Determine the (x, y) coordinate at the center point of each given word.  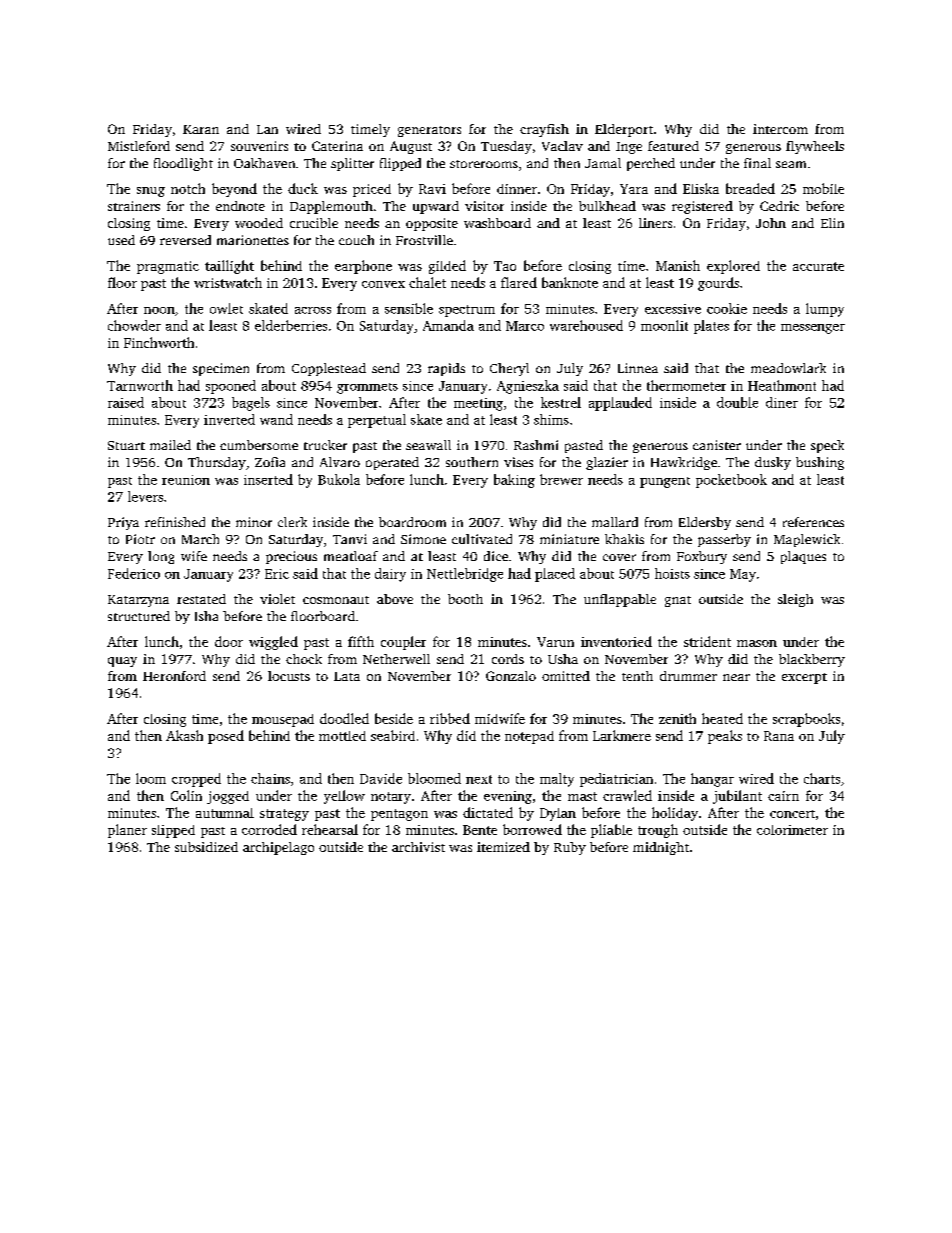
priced (372, 190)
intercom (780, 129)
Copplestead (329, 369)
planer (127, 831)
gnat (678, 601)
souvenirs (259, 146)
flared (519, 282)
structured (139, 616)
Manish (678, 265)
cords (508, 659)
